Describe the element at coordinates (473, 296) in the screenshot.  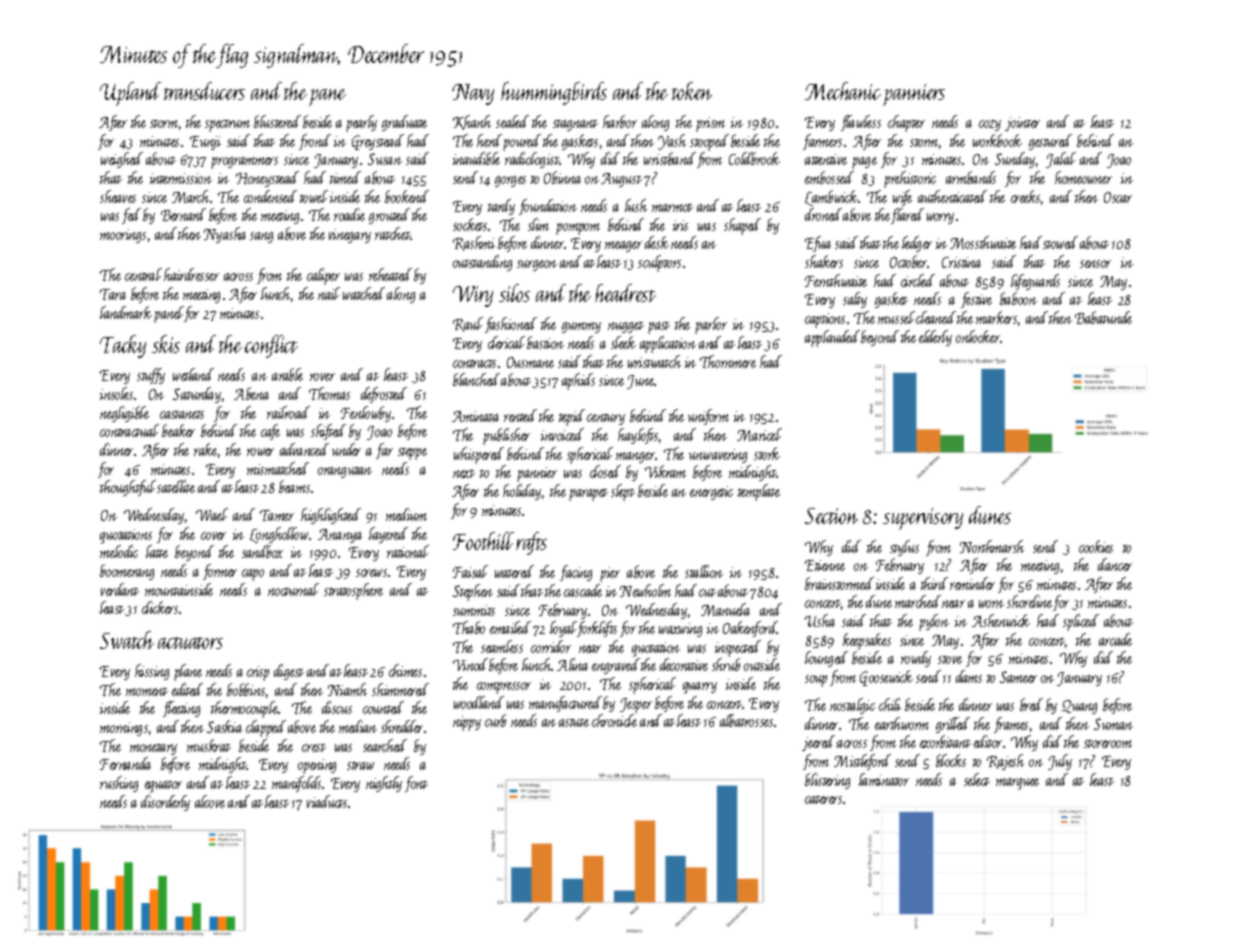
I see `Wiry` at that location.
